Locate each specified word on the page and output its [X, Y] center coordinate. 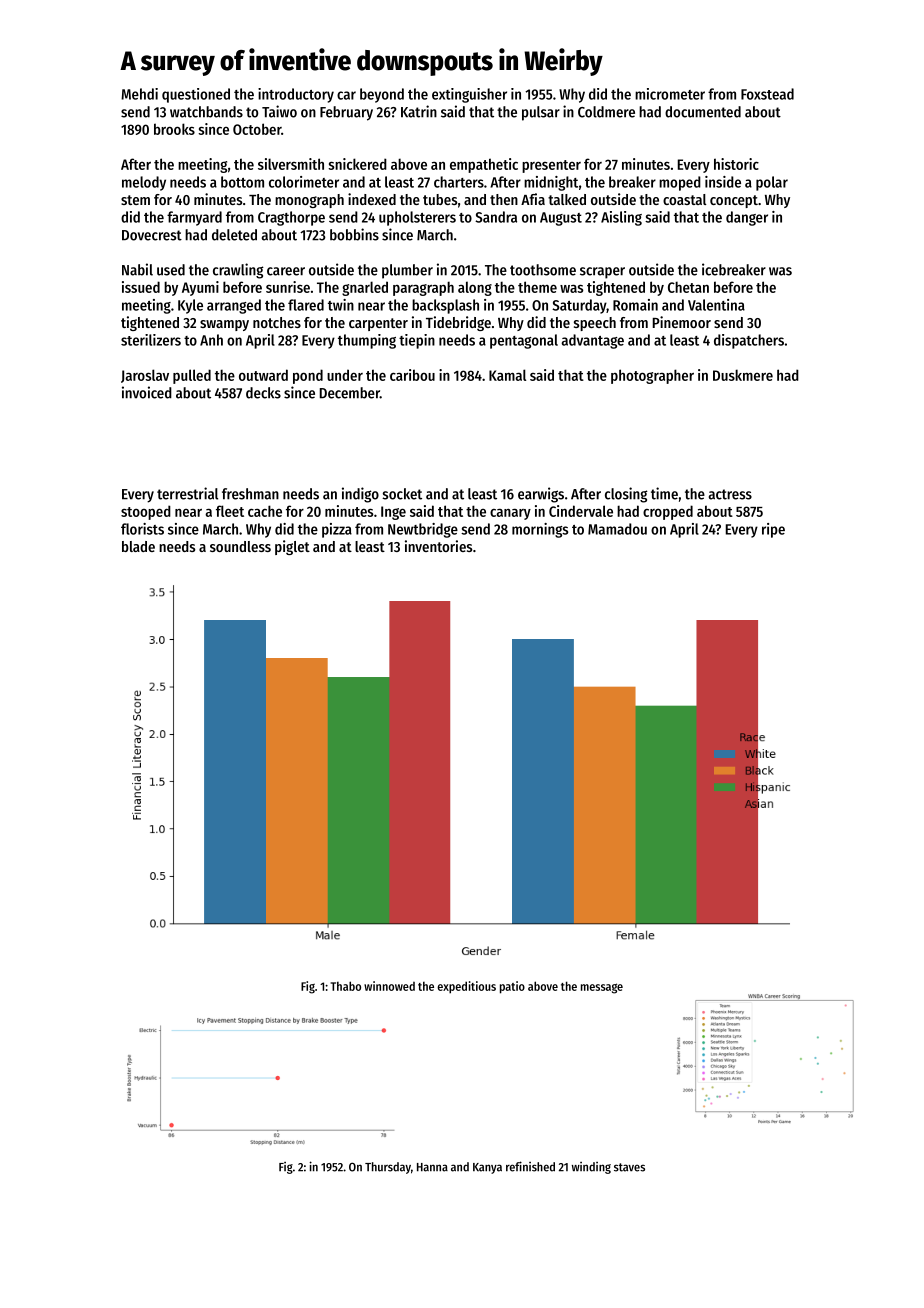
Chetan [688, 287]
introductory [296, 95]
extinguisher [469, 95]
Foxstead [767, 94]
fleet [230, 511]
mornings [540, 530]
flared [306, 305]
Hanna [432, 1167]
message [602, 988]
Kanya [487, 1168]
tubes [440, 199]
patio [512, 987]
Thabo [346, 986]
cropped [668, 512]
